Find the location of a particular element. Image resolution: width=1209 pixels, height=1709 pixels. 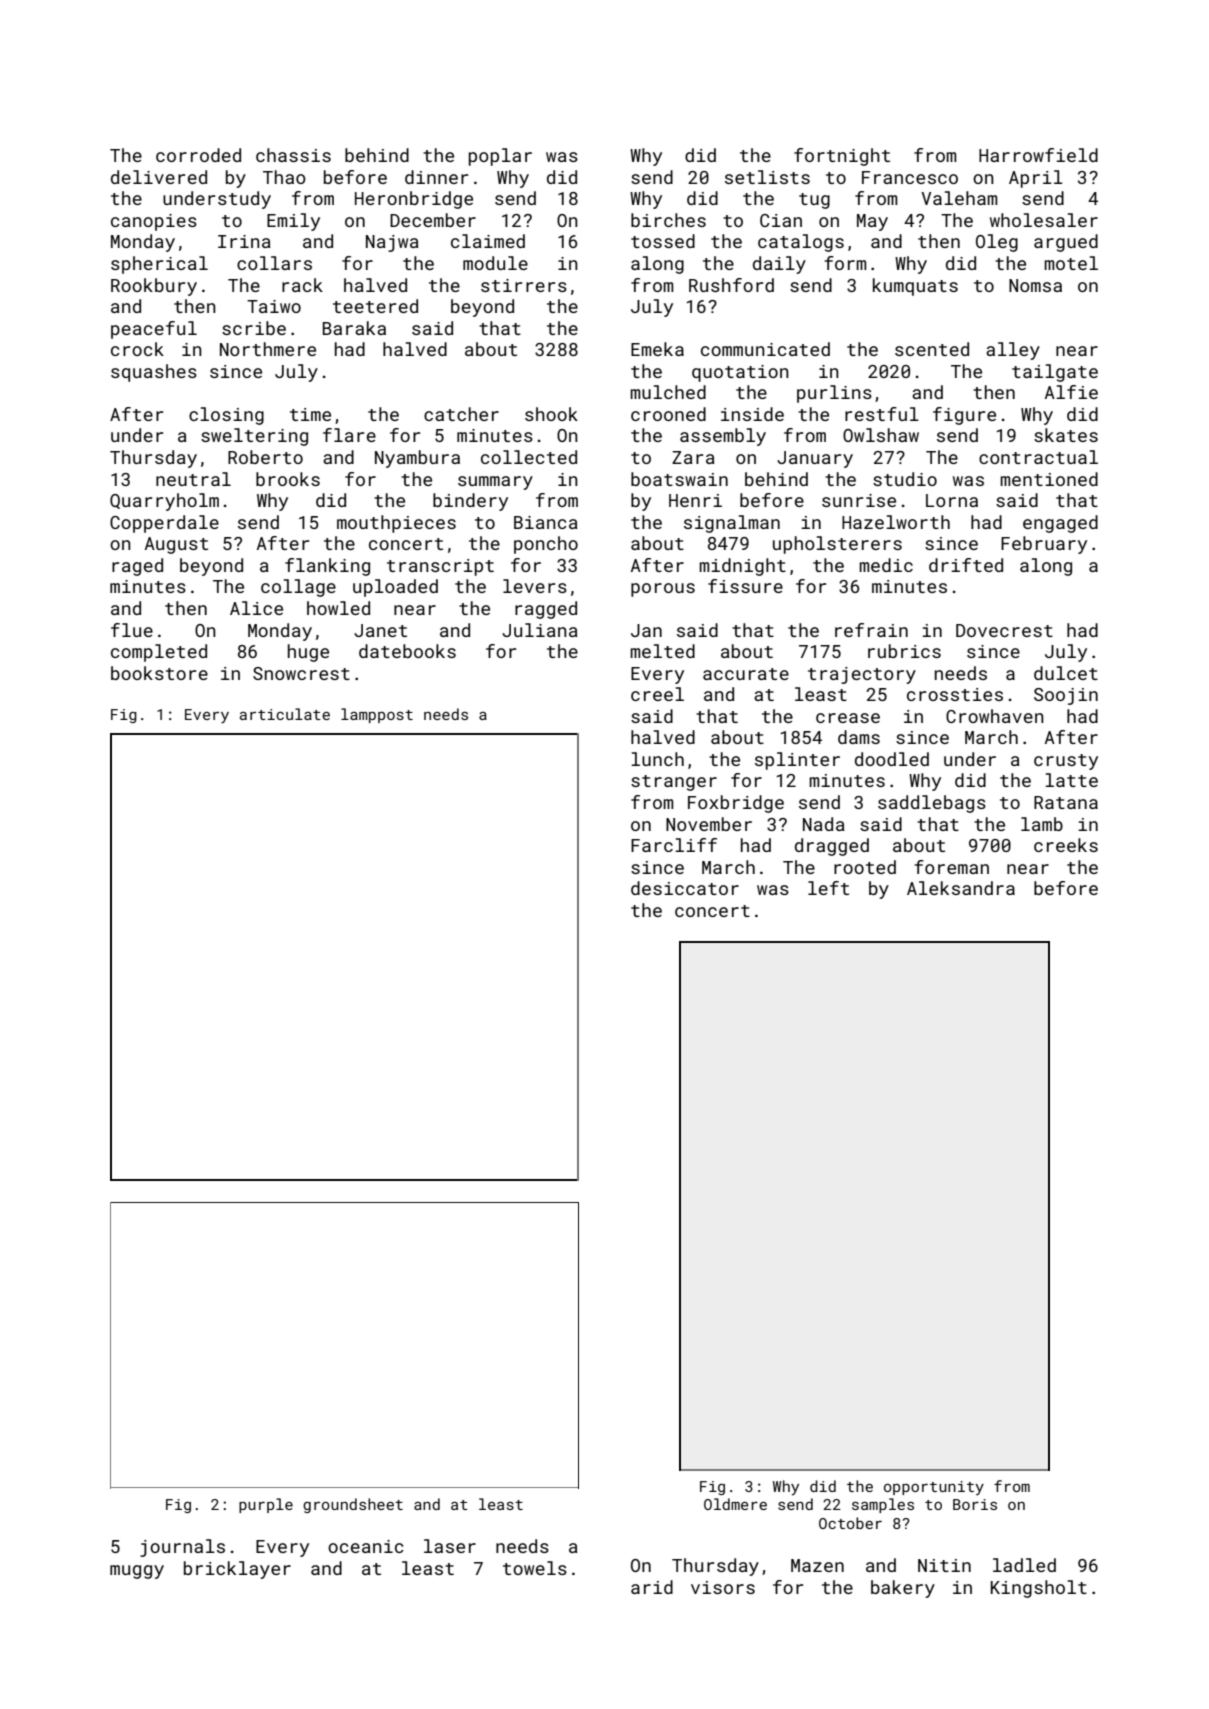

Aleksandra is located at coordinates (961, 888).
